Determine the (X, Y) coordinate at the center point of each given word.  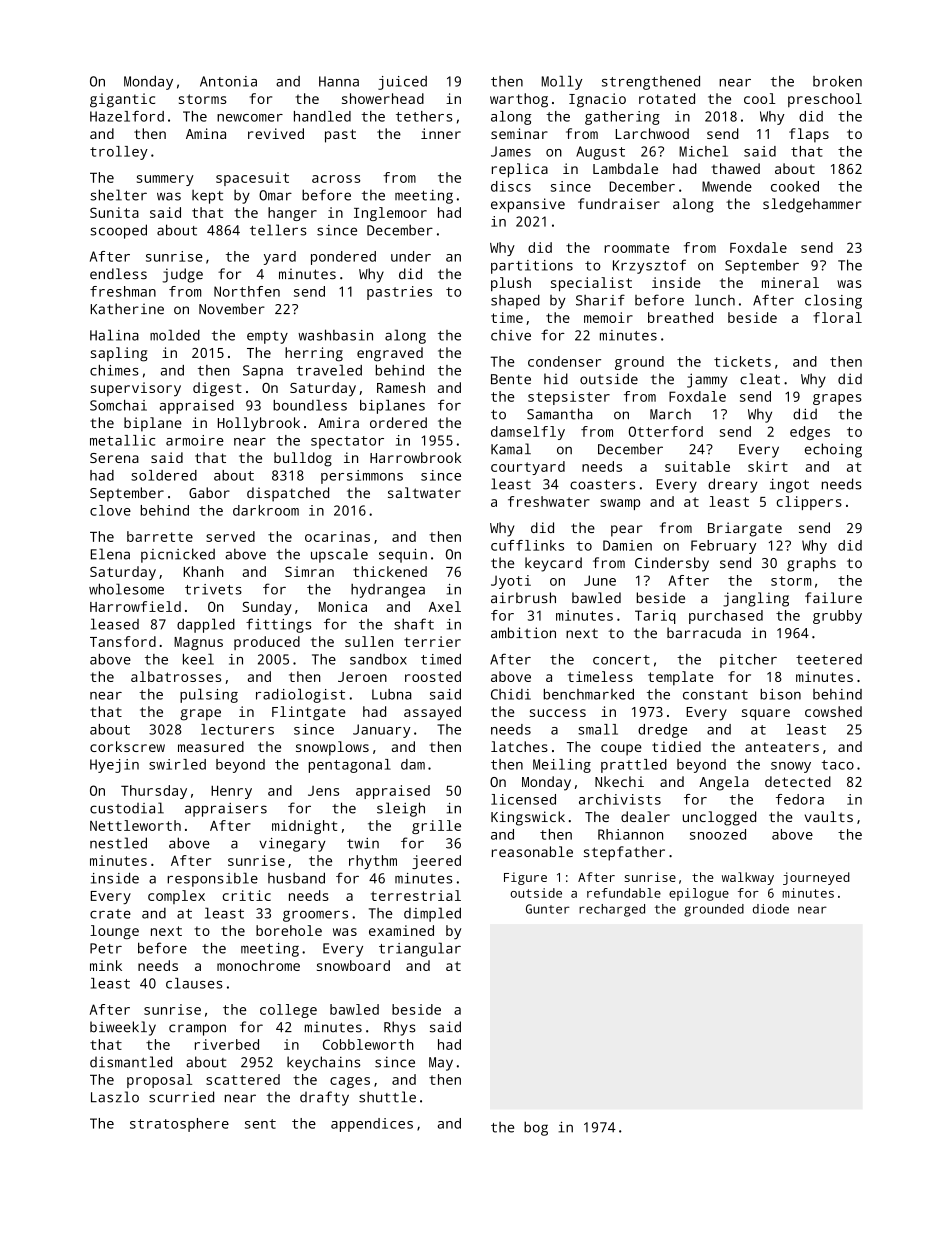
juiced (402, 83)
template (680, 678)
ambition (523, 632)
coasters (602, 485)
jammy (707, 380)
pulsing (209, 696)
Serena (114, 458)
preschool (825, 100)
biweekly (123, 1028)
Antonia (228, 81)
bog (536, 1128)
